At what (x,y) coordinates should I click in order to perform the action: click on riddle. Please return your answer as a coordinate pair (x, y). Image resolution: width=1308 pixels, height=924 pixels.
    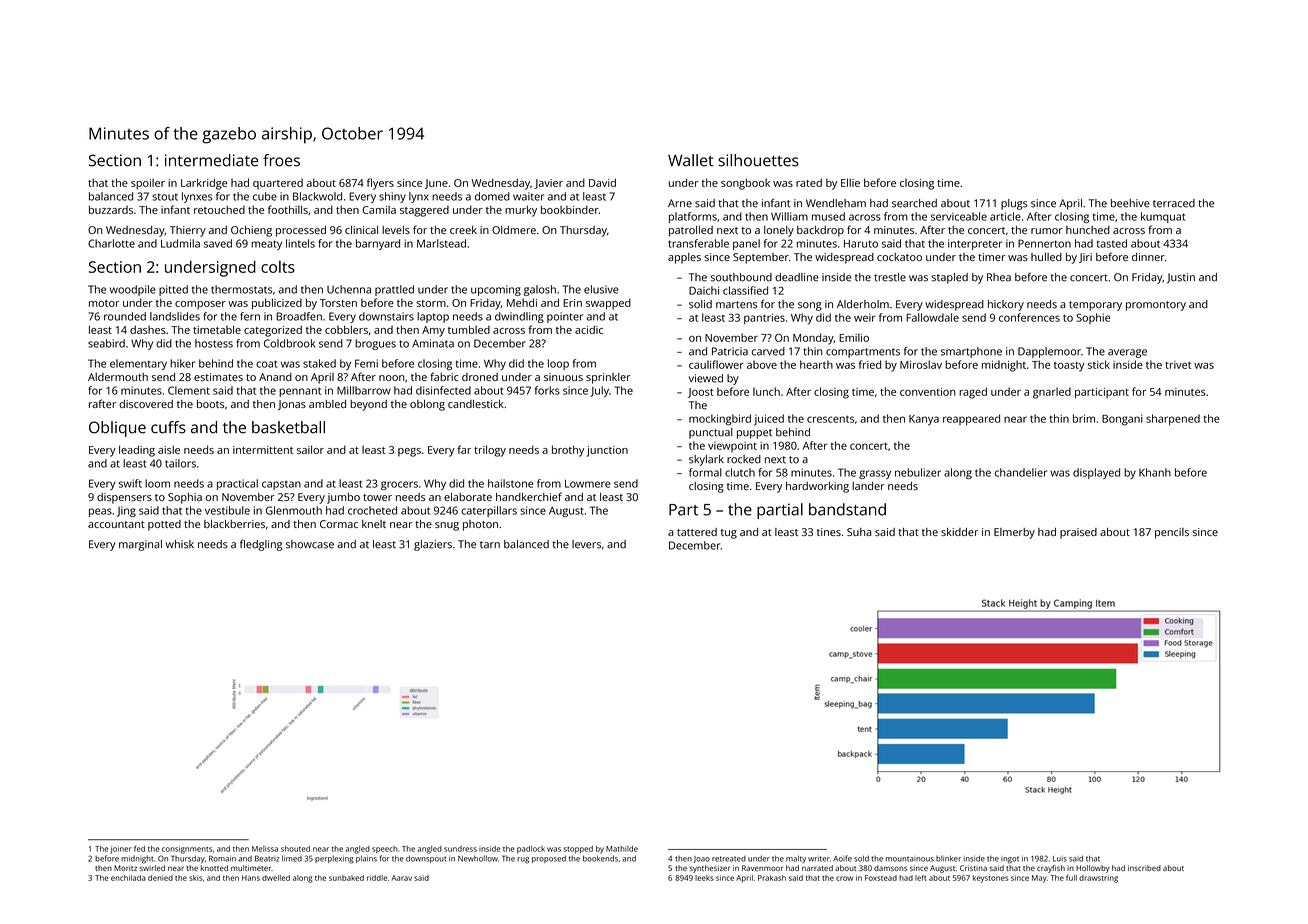
    Looking at the image, I should click on (377, 878).
